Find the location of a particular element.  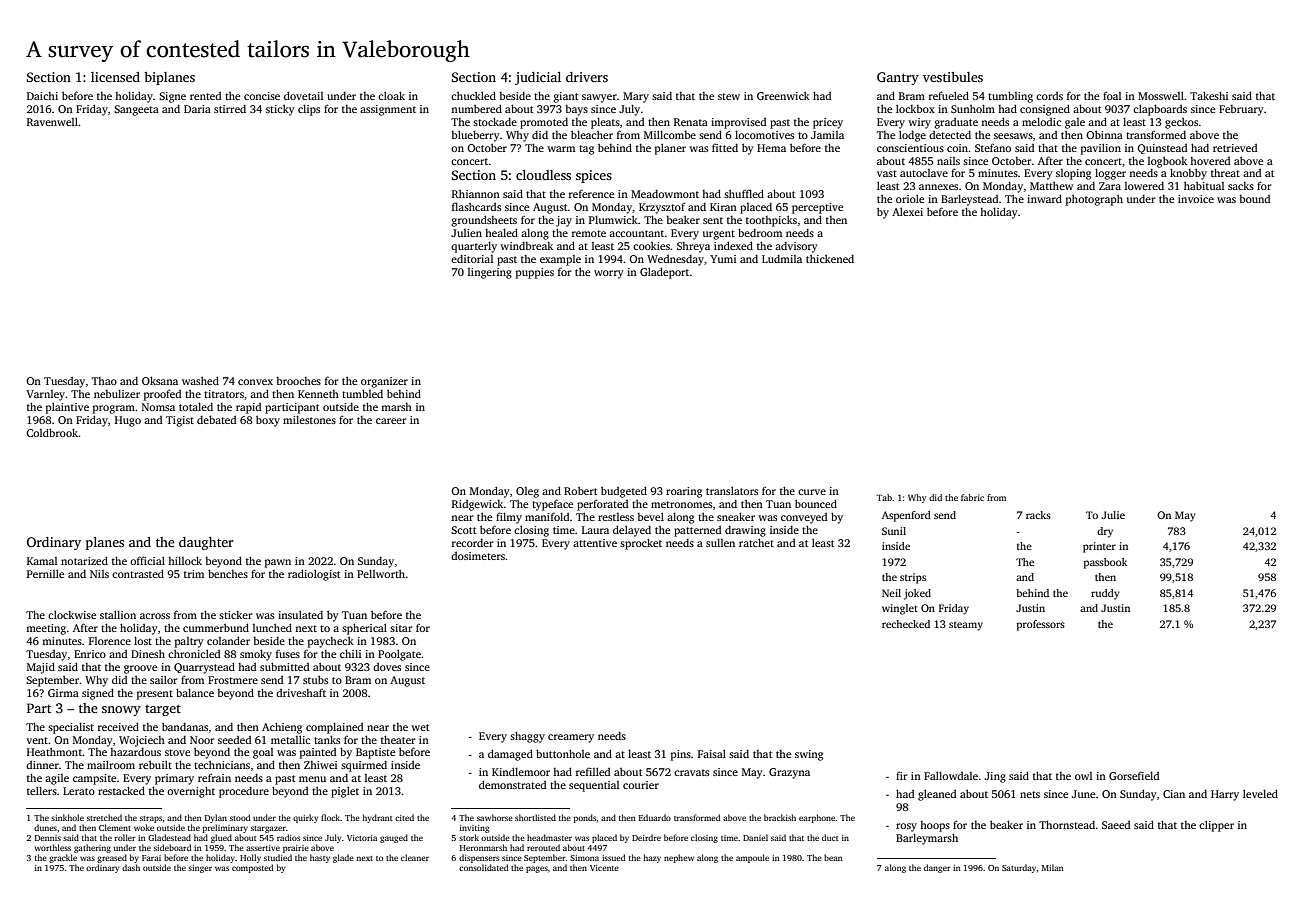

dash is located at coordinates (131, 867).
